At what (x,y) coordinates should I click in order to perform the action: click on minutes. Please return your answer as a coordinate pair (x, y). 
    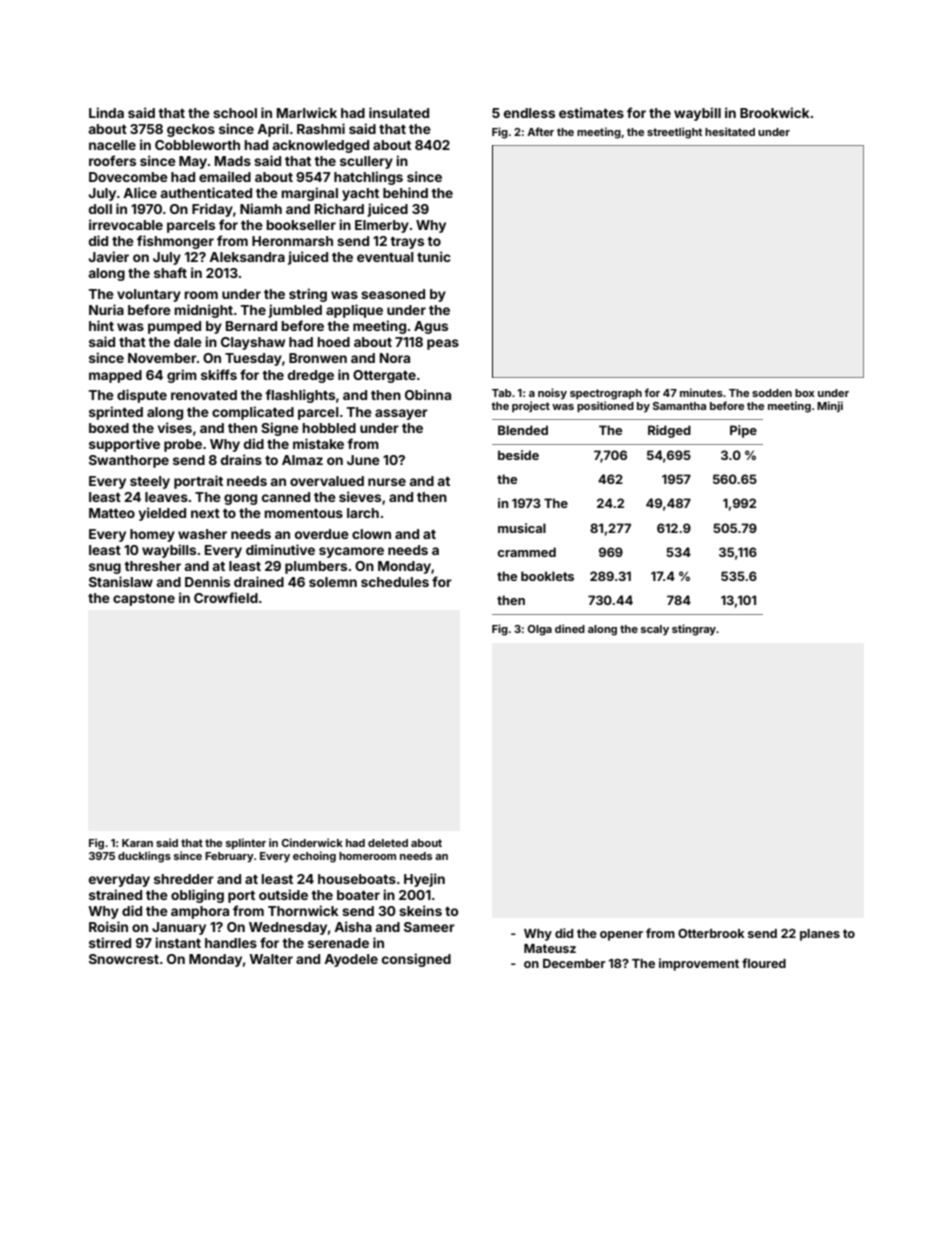
    Looking at the image, I should click on (701, 392).
